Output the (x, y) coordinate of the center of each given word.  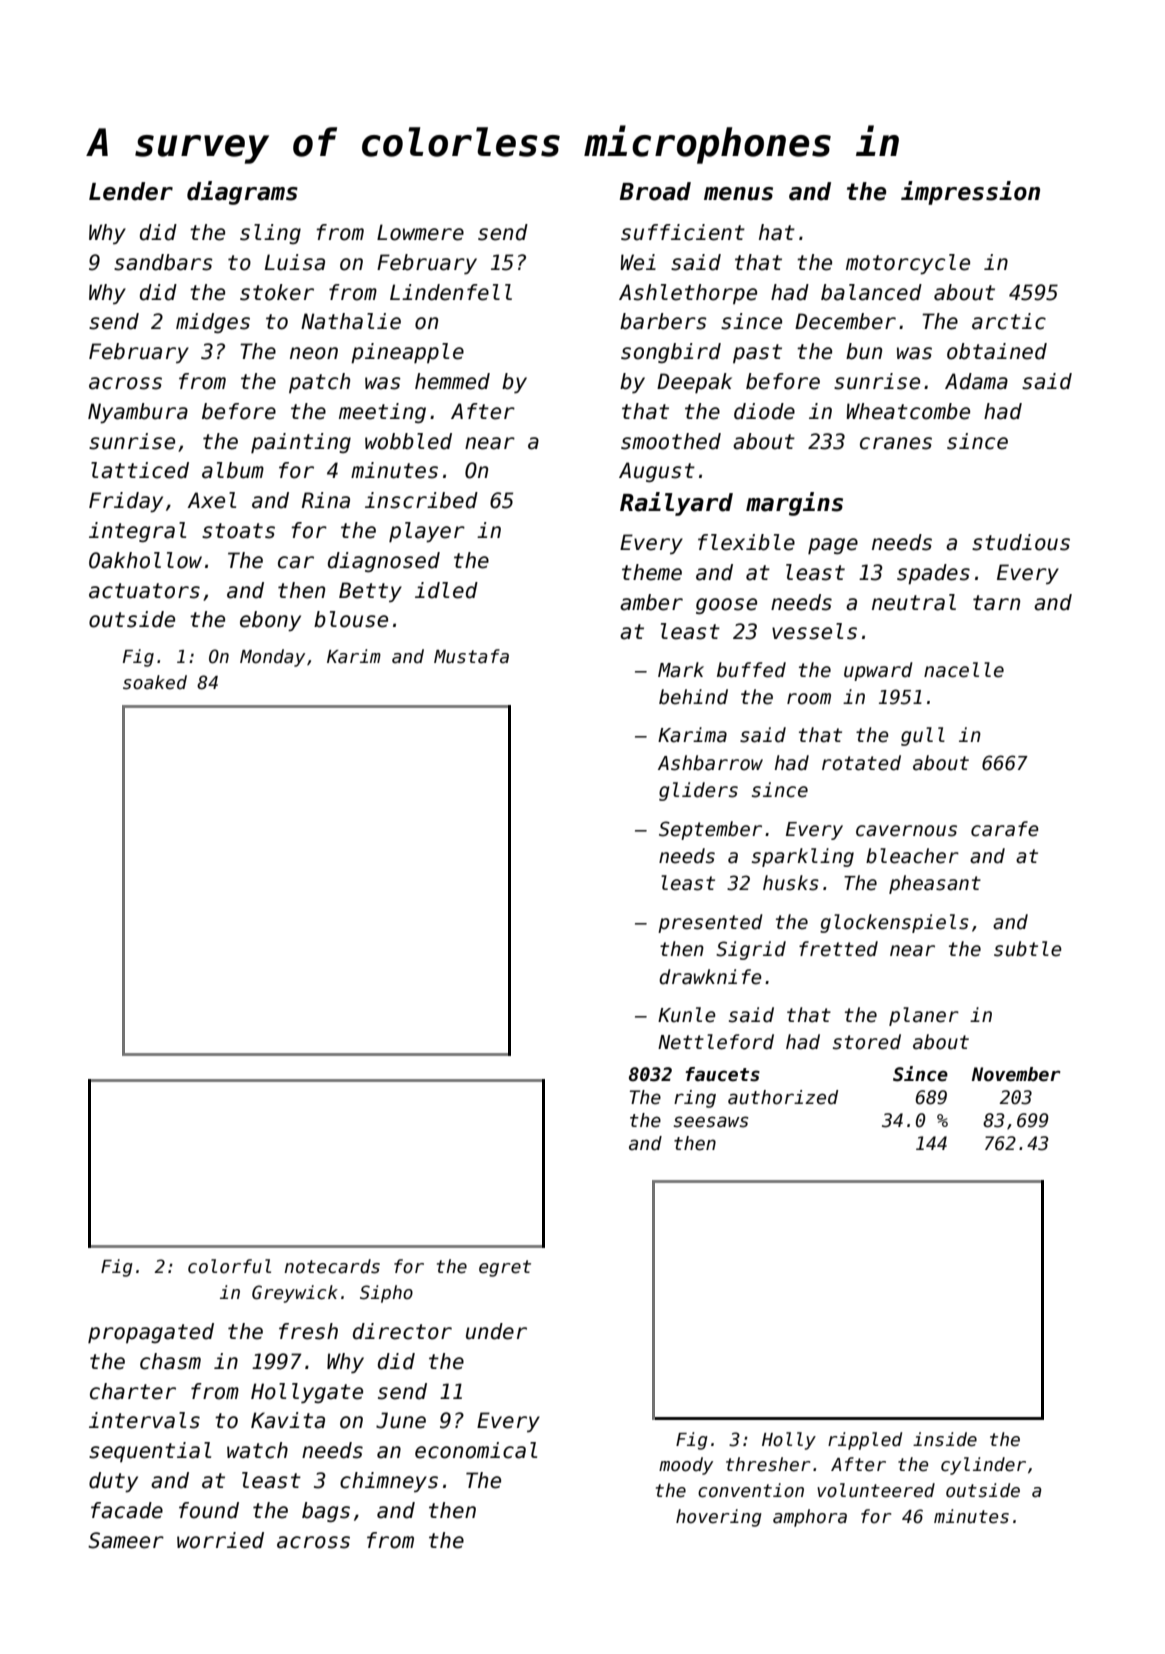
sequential (150, 1452)
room (809, 699)
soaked (155, 682)
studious (1021, 542)
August (657, 472)
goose (726, 606)
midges (213, 323)
